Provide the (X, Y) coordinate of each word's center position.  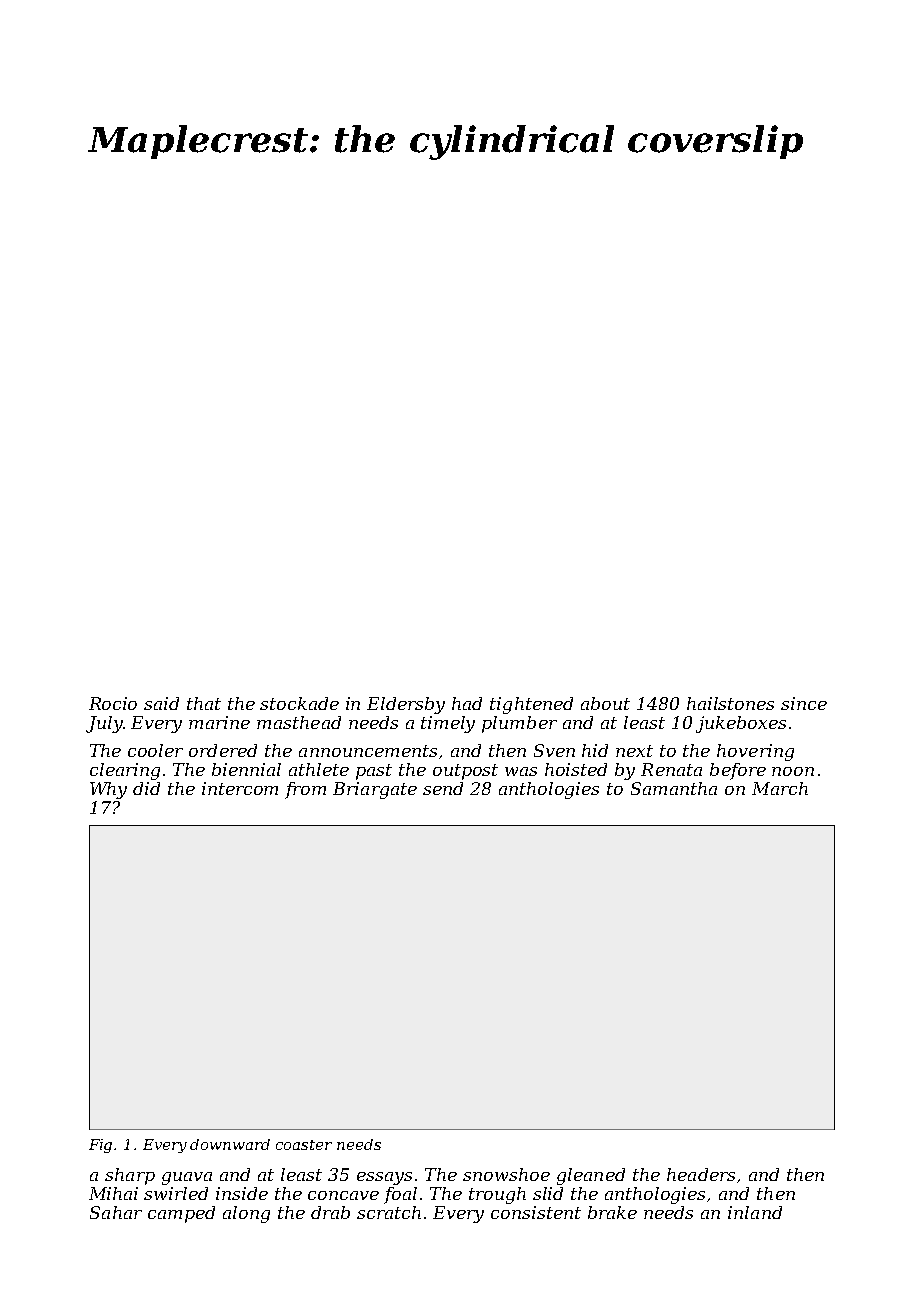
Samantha (674, 788)
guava (187, 1178)
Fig (100, 1146)
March (780, 788)
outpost (465, 772)
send (443, 788)
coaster (304, 1145)
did (146, 788)
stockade (299, 703)
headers (701, 1174)
